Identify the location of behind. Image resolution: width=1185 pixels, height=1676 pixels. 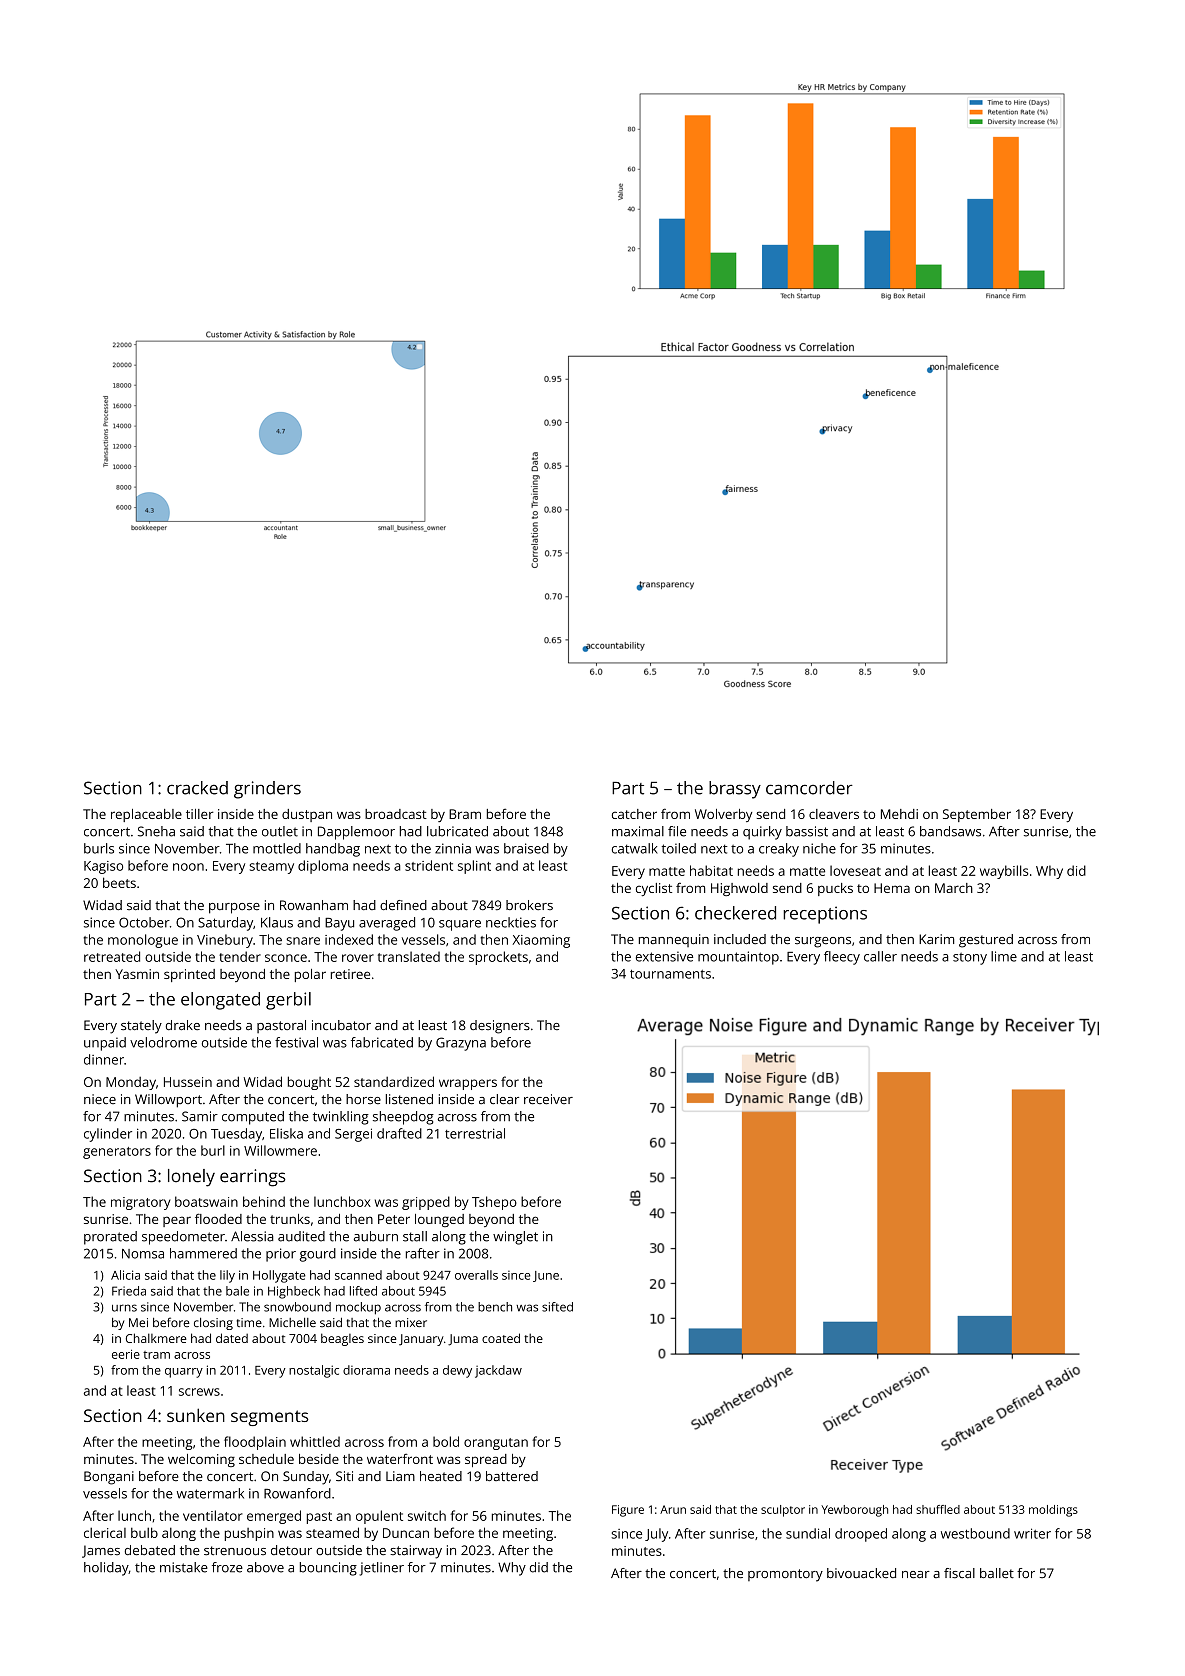
(264, 1201).
